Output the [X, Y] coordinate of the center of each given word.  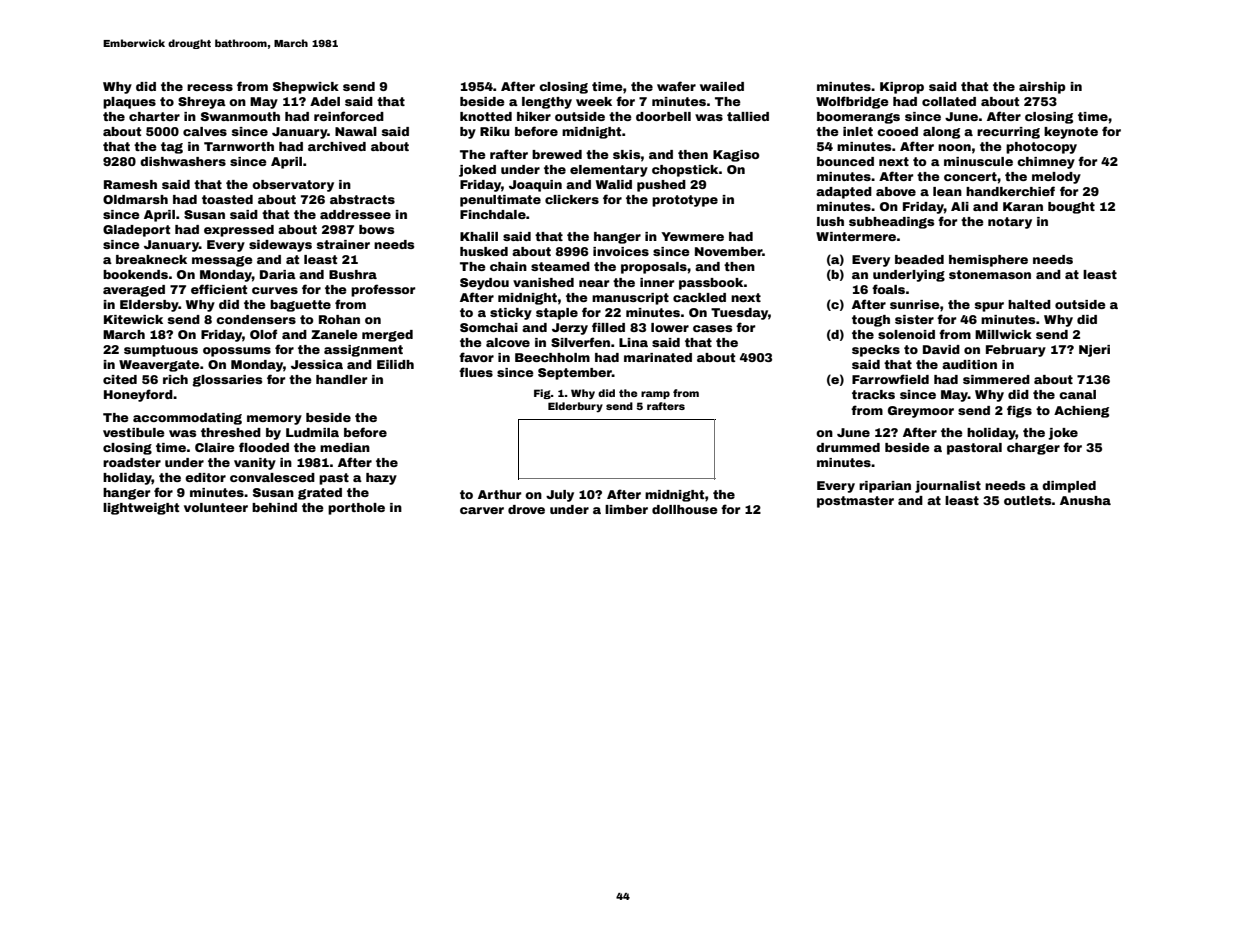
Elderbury [575, 407]
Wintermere [856, 236]
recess [210, 87]
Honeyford [138, 395]
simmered [996, 379]
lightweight [141, 509]
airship [1042, 88]
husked [484, 251]
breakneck [151, 259]
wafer [676, 86]
